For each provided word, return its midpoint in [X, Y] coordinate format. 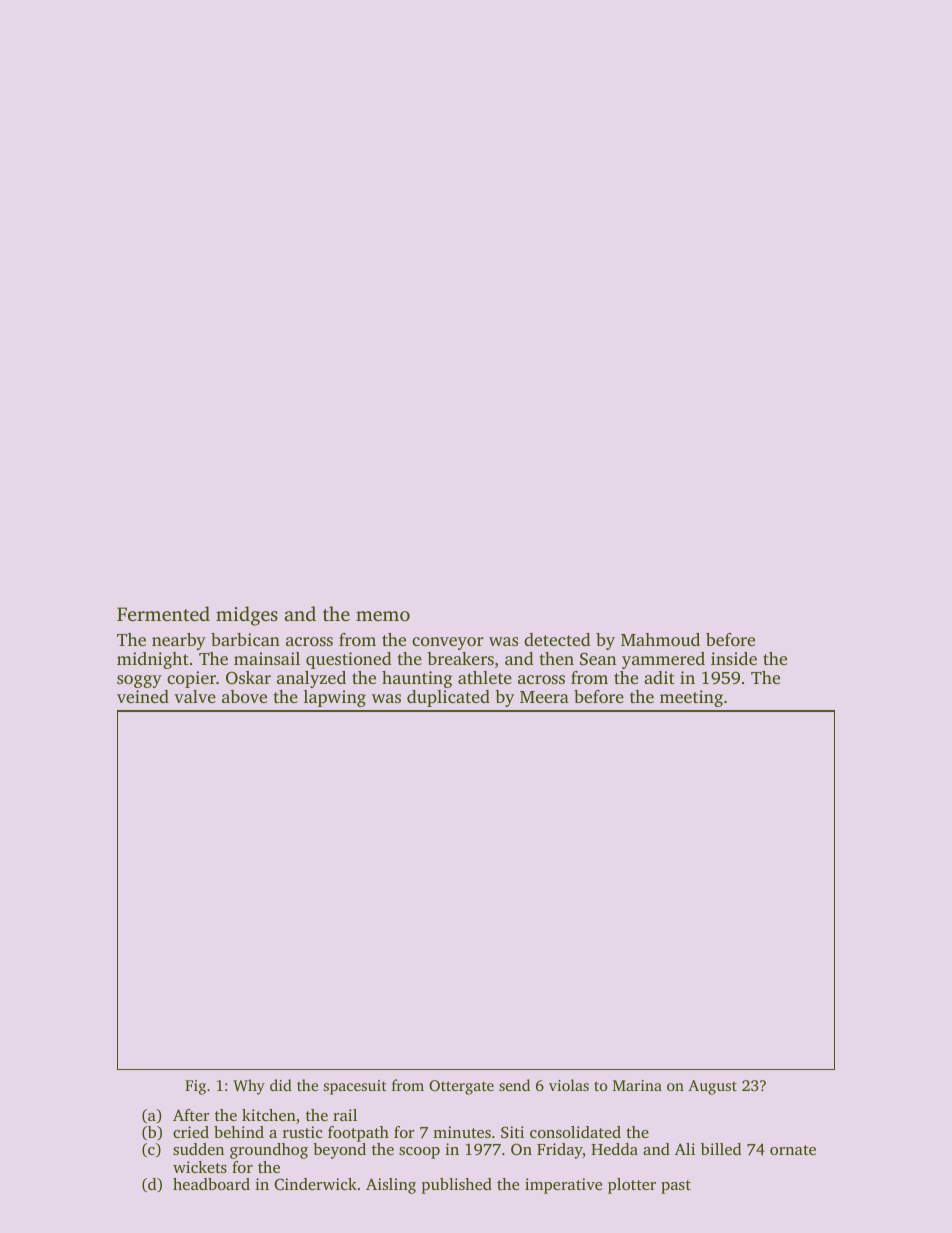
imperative [563, 1186]
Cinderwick [315, 1184]
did [281, 1085]
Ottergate [461, 1087]
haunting [417, 679]
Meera [544, 697]
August [712, 1087]
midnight [153, 660]
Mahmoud [660, 639]
